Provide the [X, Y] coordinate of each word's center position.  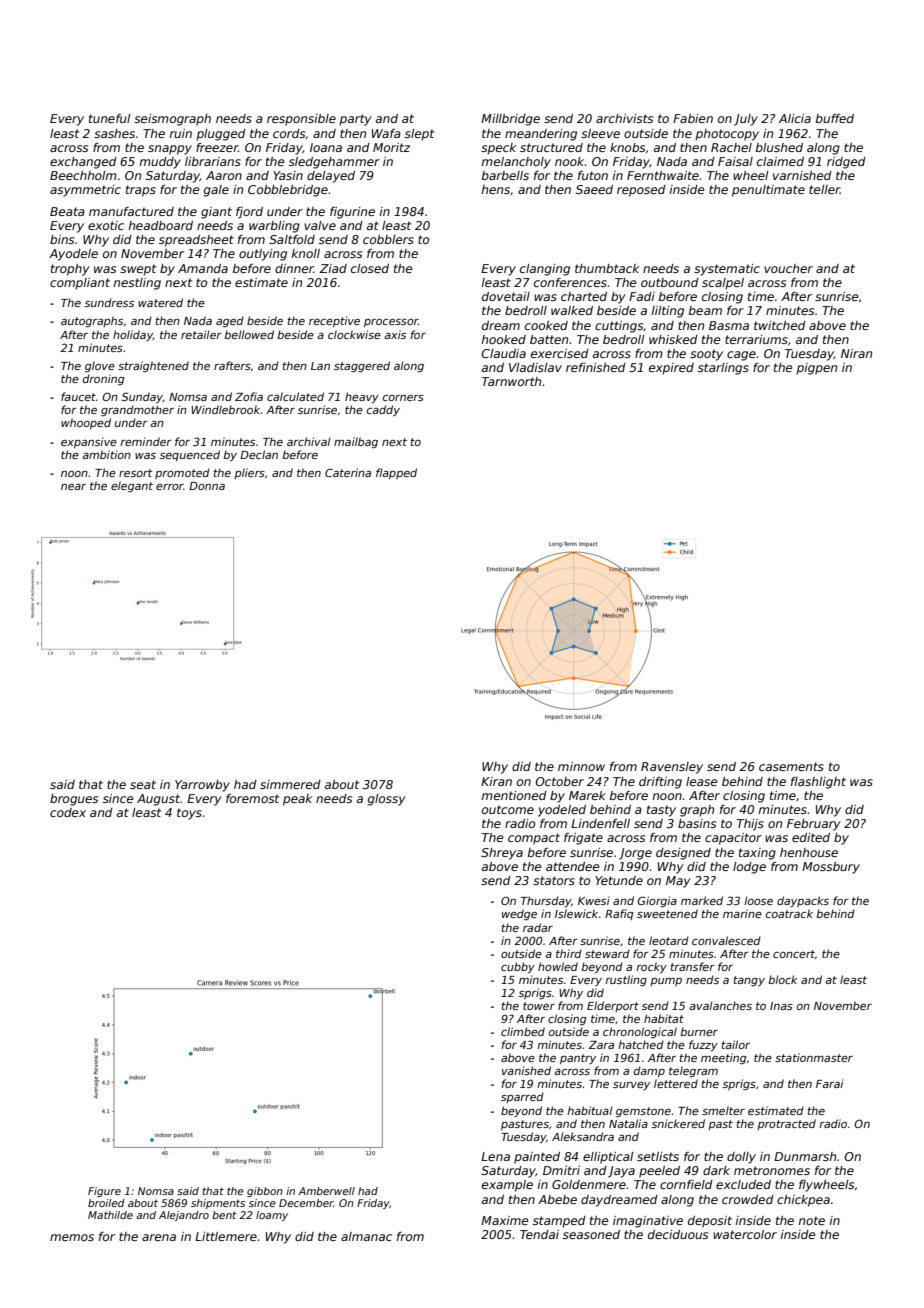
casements [791, 766]
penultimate [768, 191]
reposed [641, 191]
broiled [106, 1203]
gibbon [265, 1192]
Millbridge [510, 120]
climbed [523, 1031]
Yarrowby [202, 786]
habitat [664, 1018]
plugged [221, 135]
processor [391, 323]
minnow [581, 766]
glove [100, 366]
